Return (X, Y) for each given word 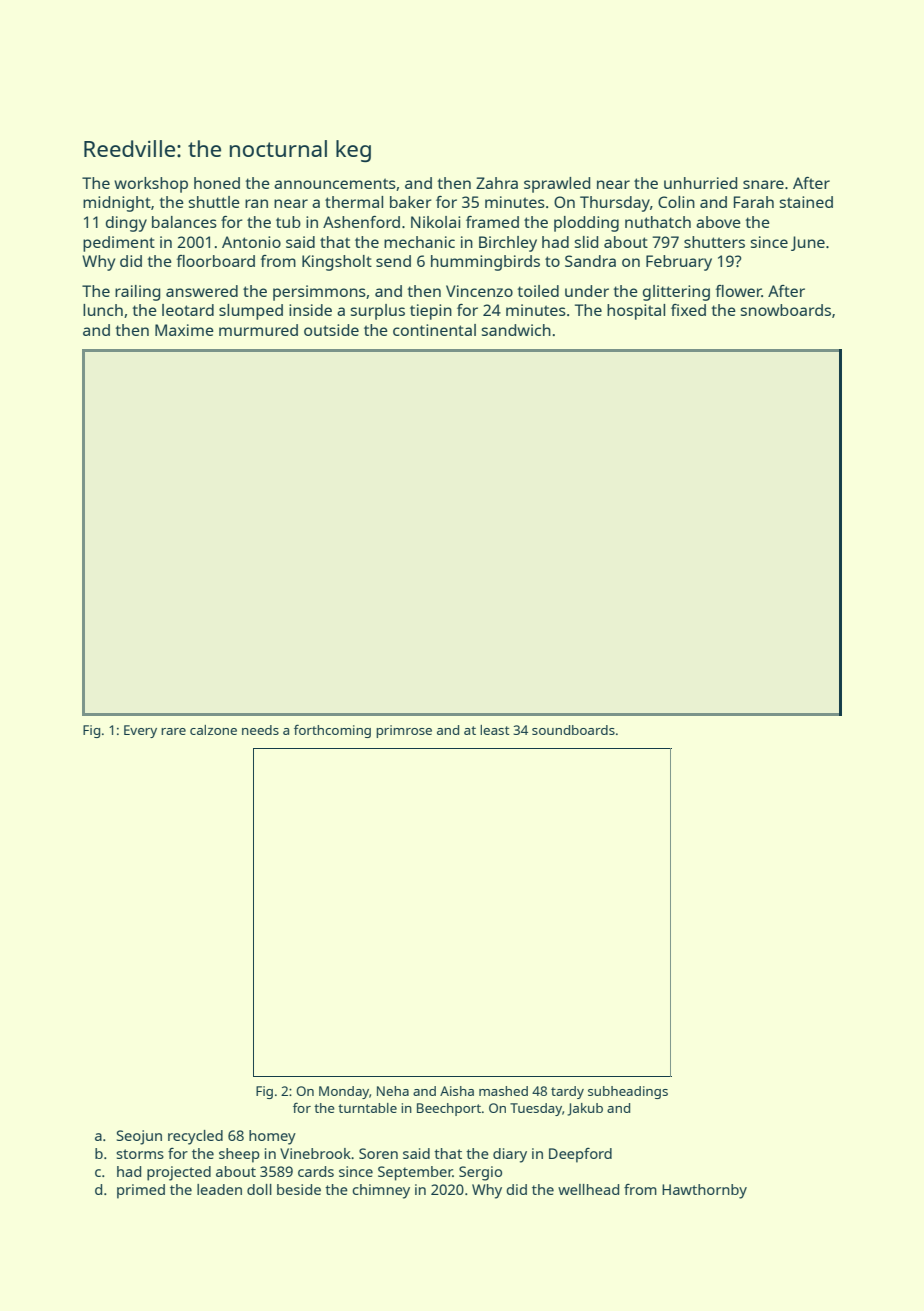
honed (217, 183)
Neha (393, 1091)
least (495, 730)
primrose (404, 731)
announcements (335, 183)
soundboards (573, 730)
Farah (754, 202)
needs (260, 730)
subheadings (628, 1092)
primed (141, 1191)
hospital (636, 312)
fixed (688, 310)
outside (331, 330)
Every (140, 731)
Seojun (139, 1137)
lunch (103, 310)
